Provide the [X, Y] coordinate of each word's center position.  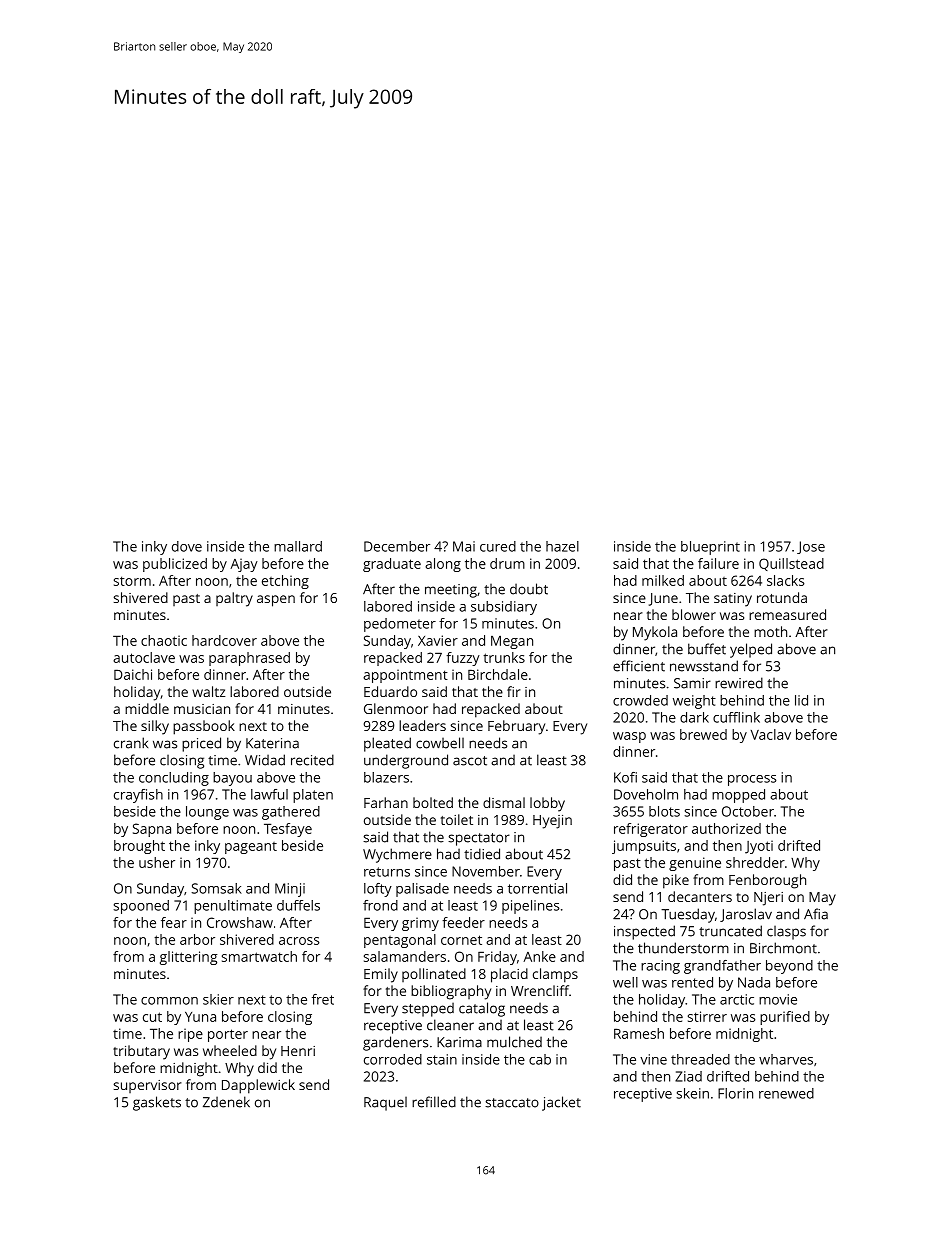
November [486, 871]
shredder [755, 862]
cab [540, 1059]
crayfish [138, 796]
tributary [141, 1052]
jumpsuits [644, 847]
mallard [298, 546]
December [397, 546]
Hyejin [552, 822]
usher [157, 862]
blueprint [710, 548]
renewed [786, 1093]
